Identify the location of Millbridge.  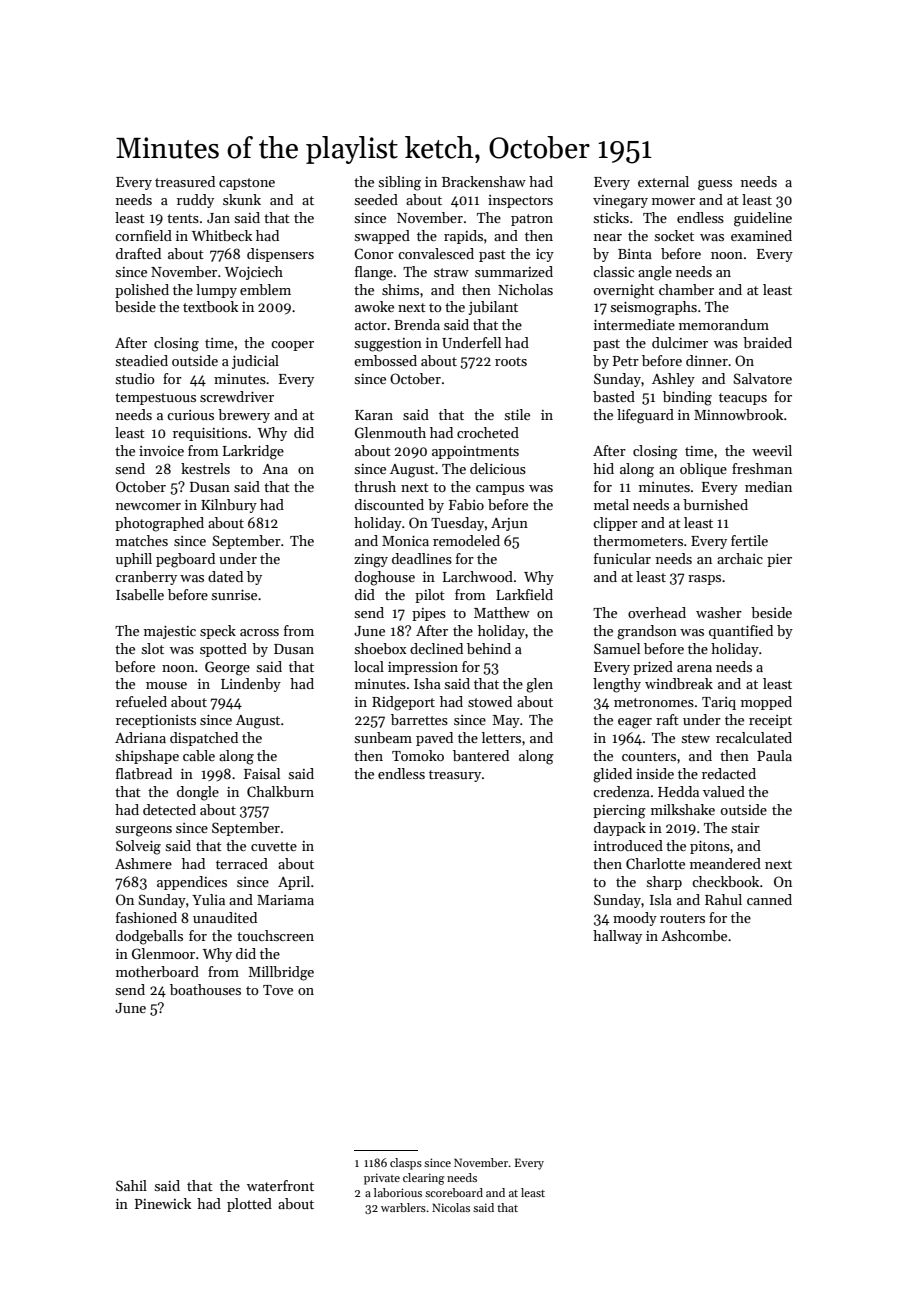
(281, 973).
